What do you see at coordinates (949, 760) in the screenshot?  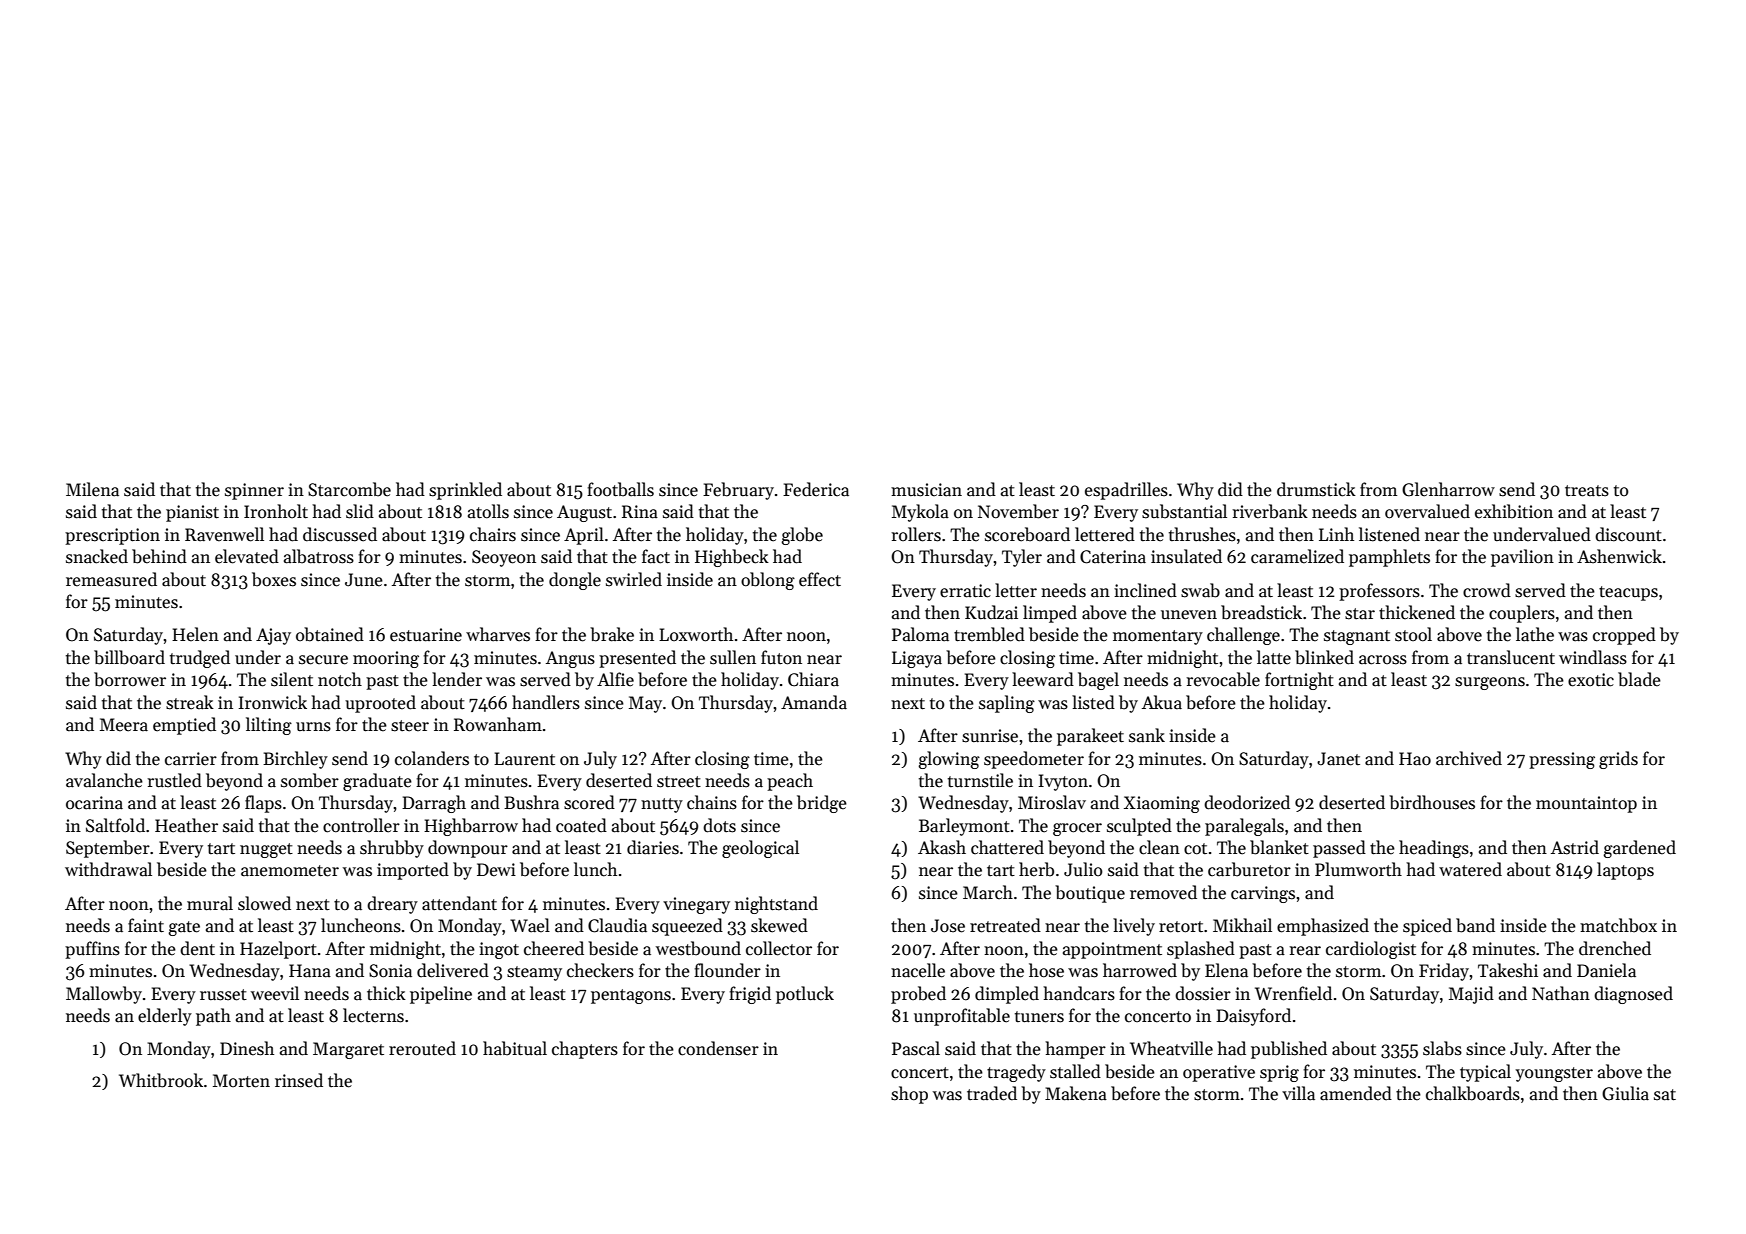 I see `glowing` at bounding box center [949, 760].
